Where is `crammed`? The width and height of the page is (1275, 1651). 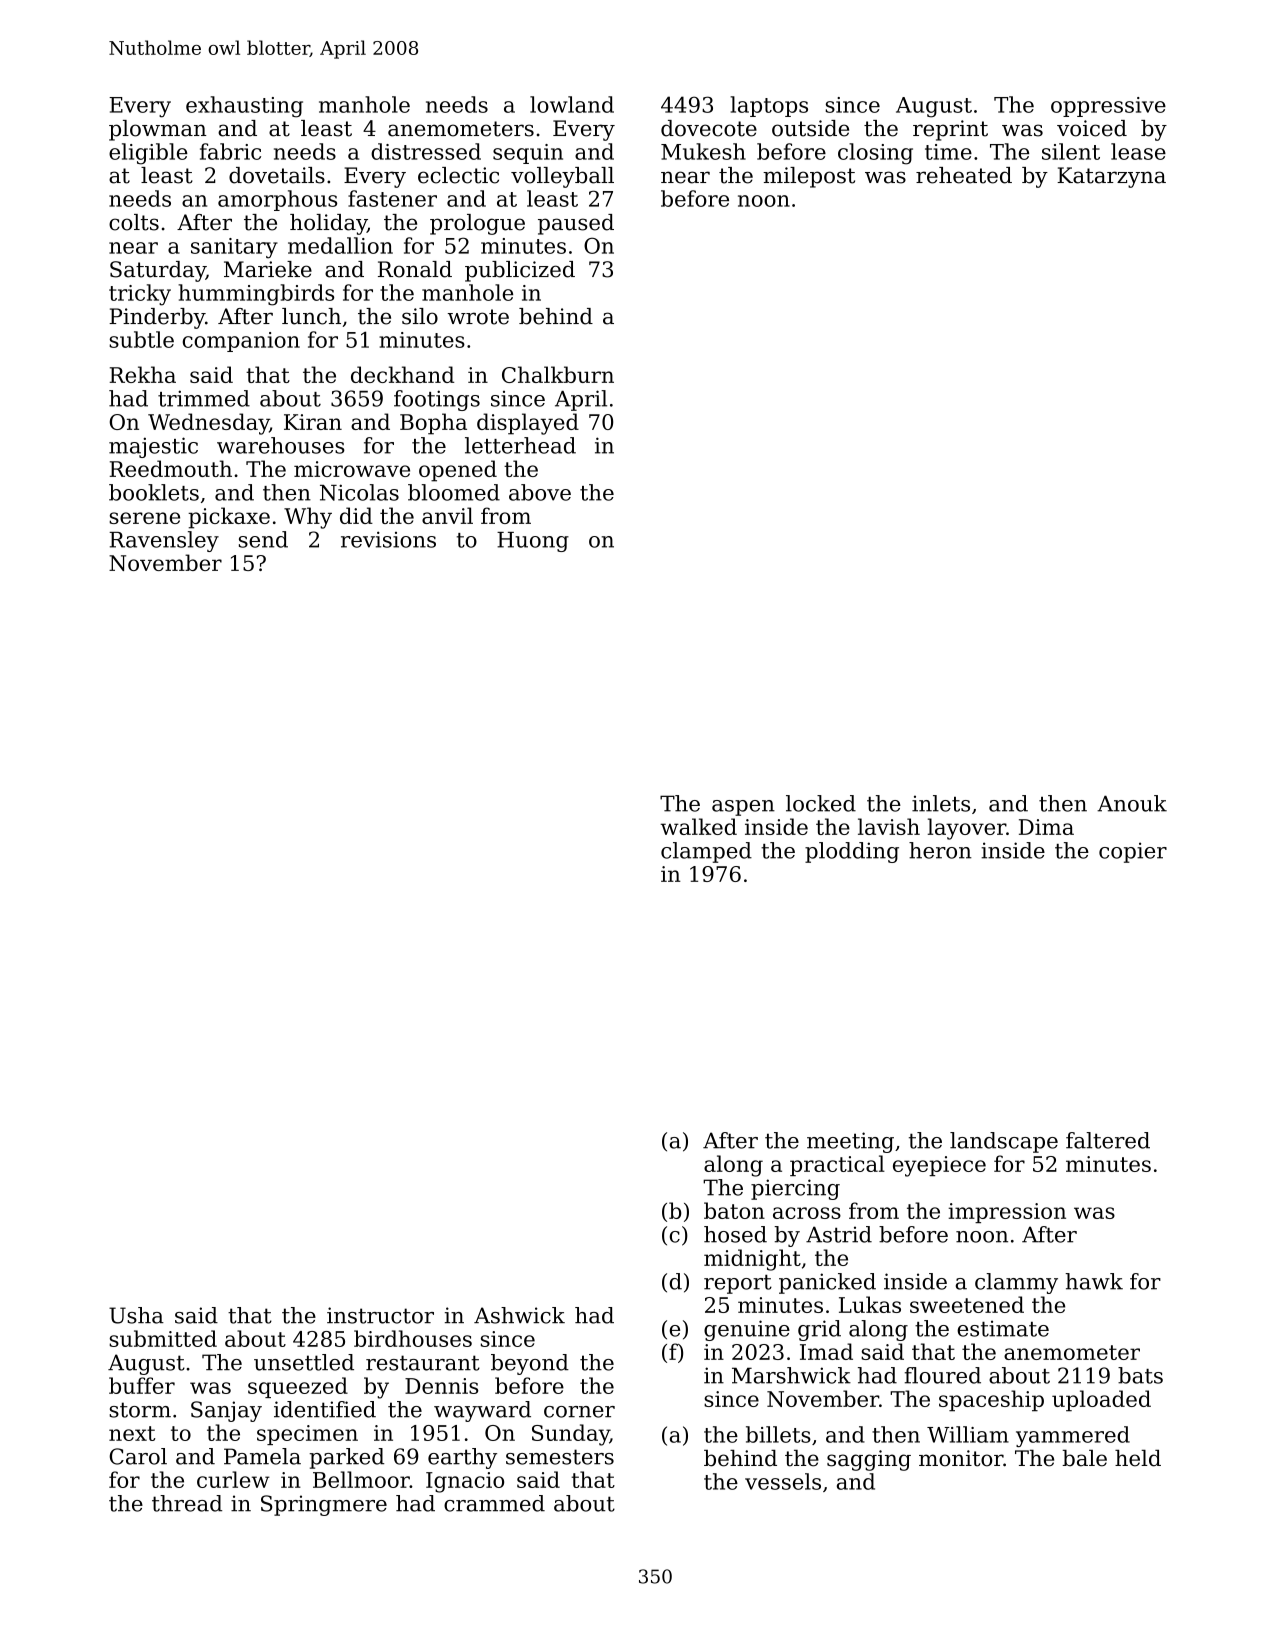
crammed is located at coordinates (494, 1503).
